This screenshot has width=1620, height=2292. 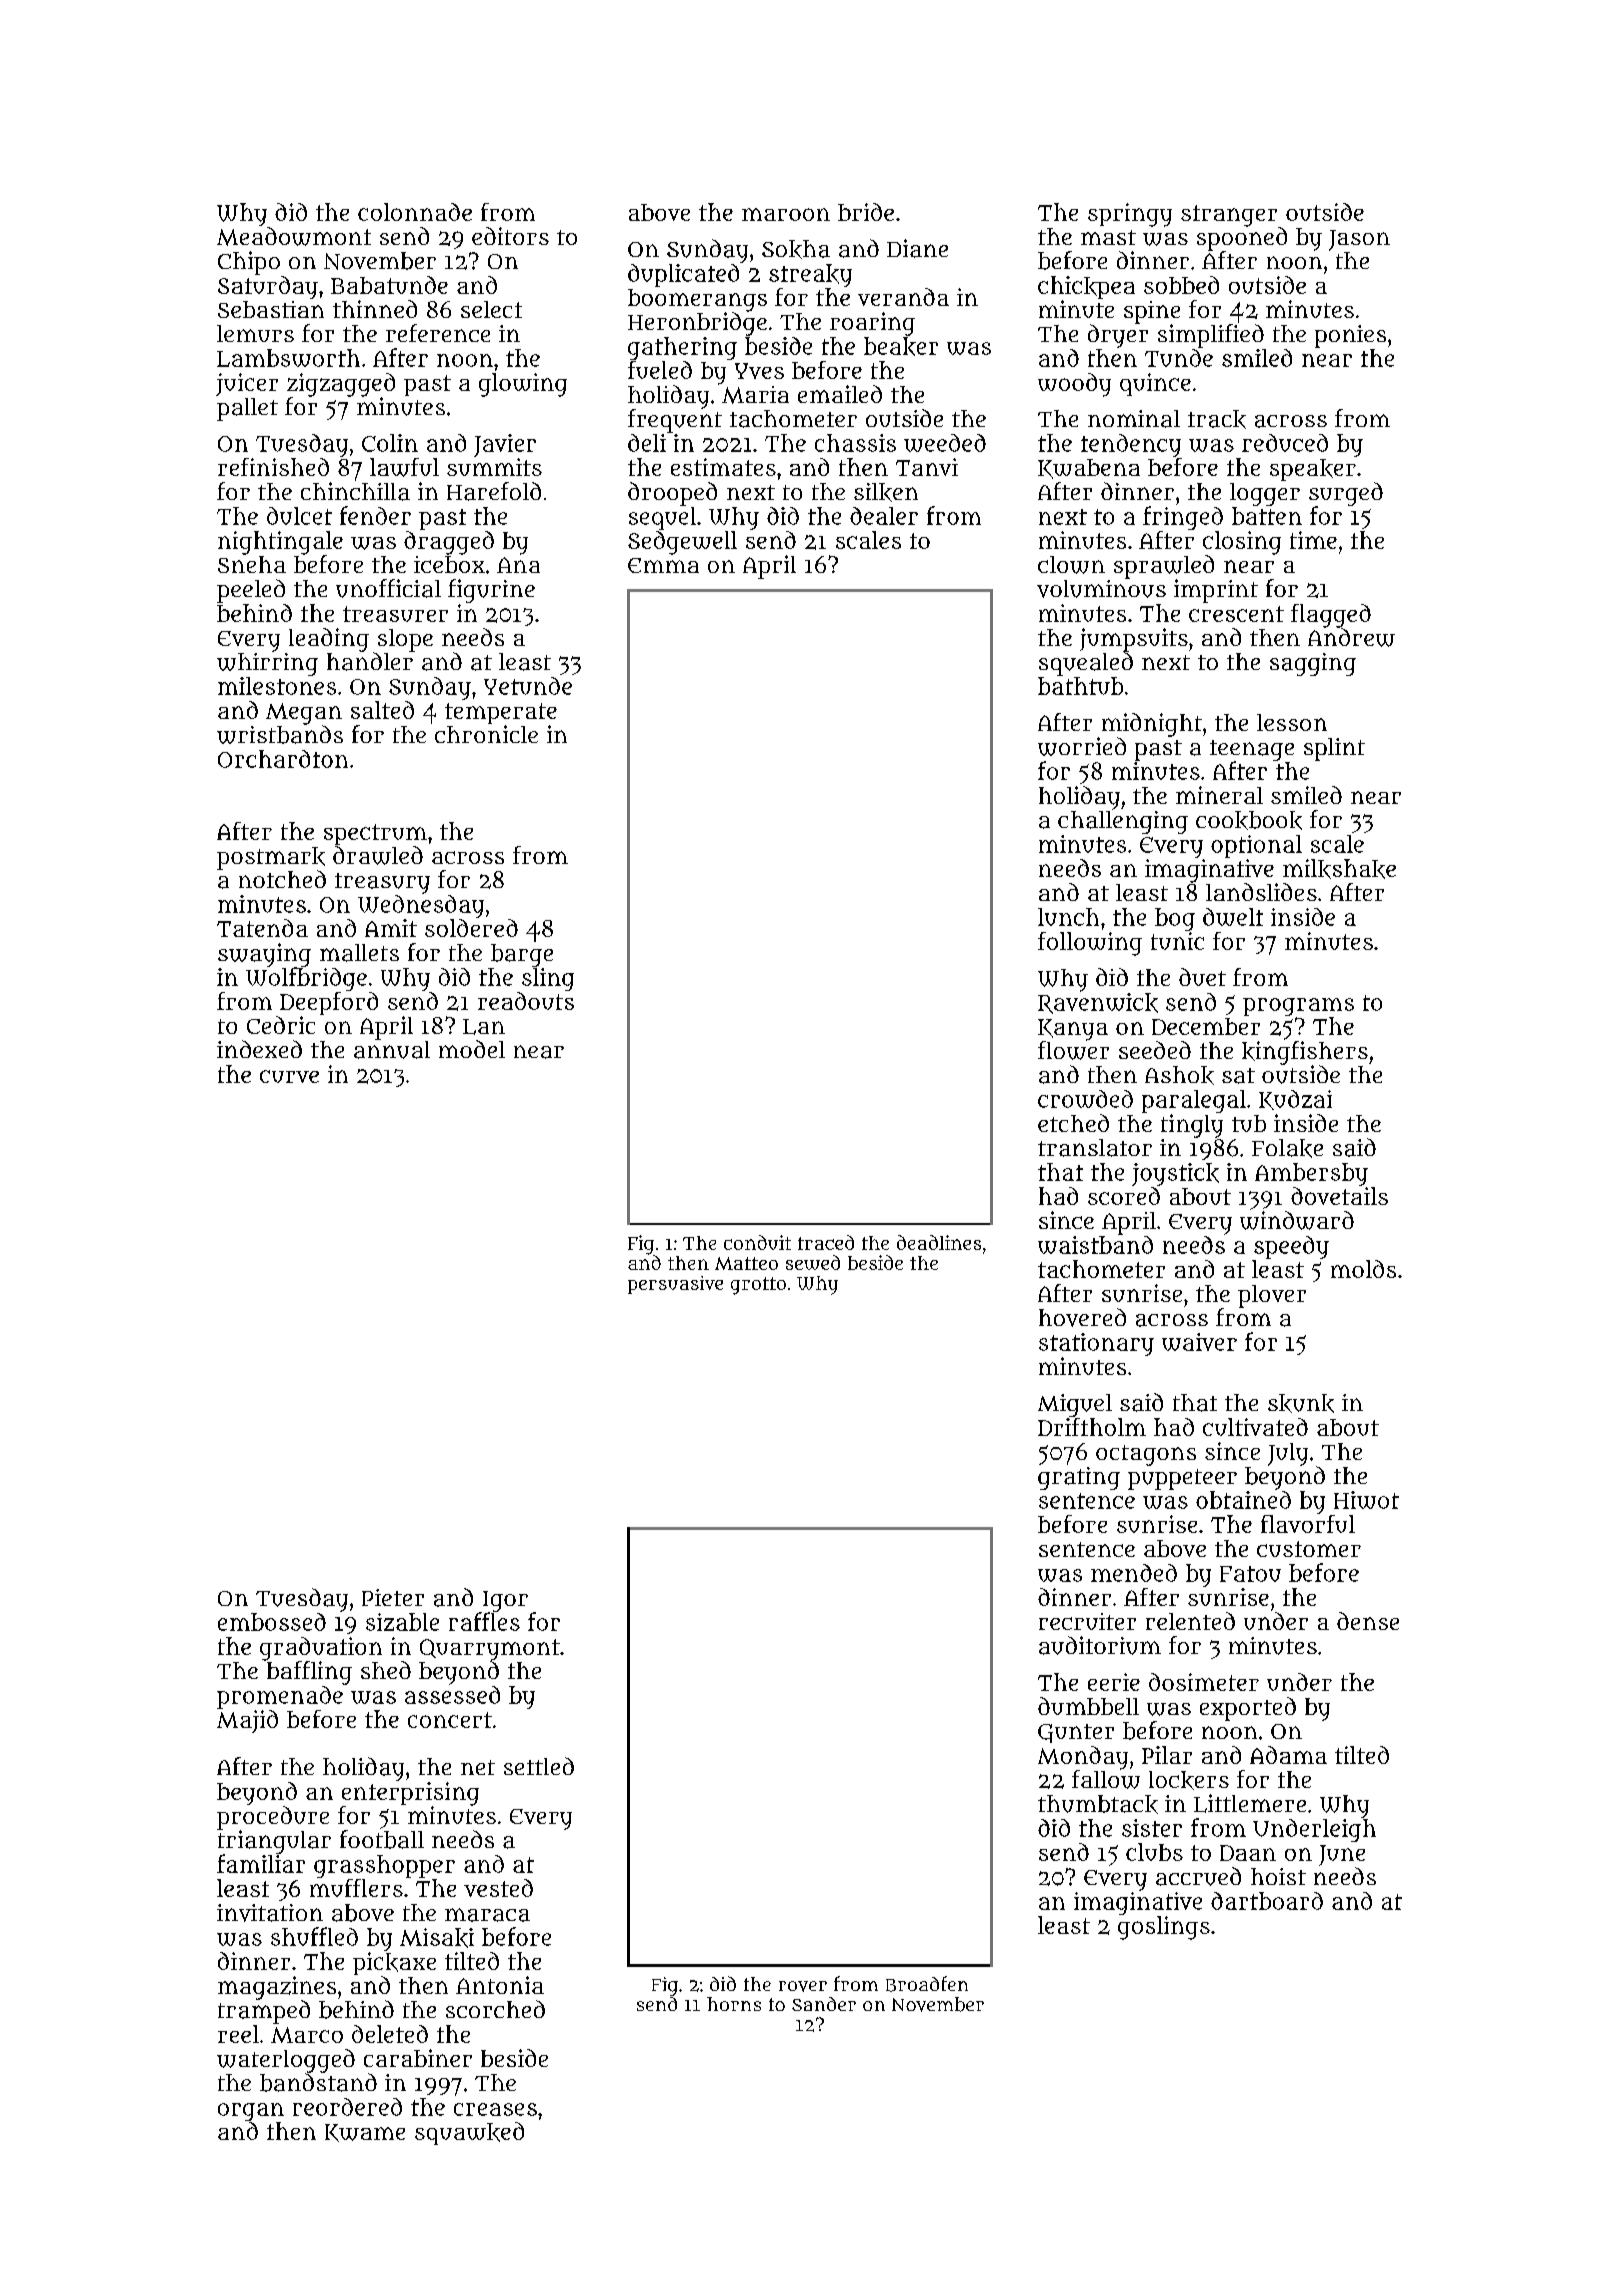 What do you see at coordinates (803, 1986) in the screenshot?
I see `rover` at bounding box center [803, 1986].
